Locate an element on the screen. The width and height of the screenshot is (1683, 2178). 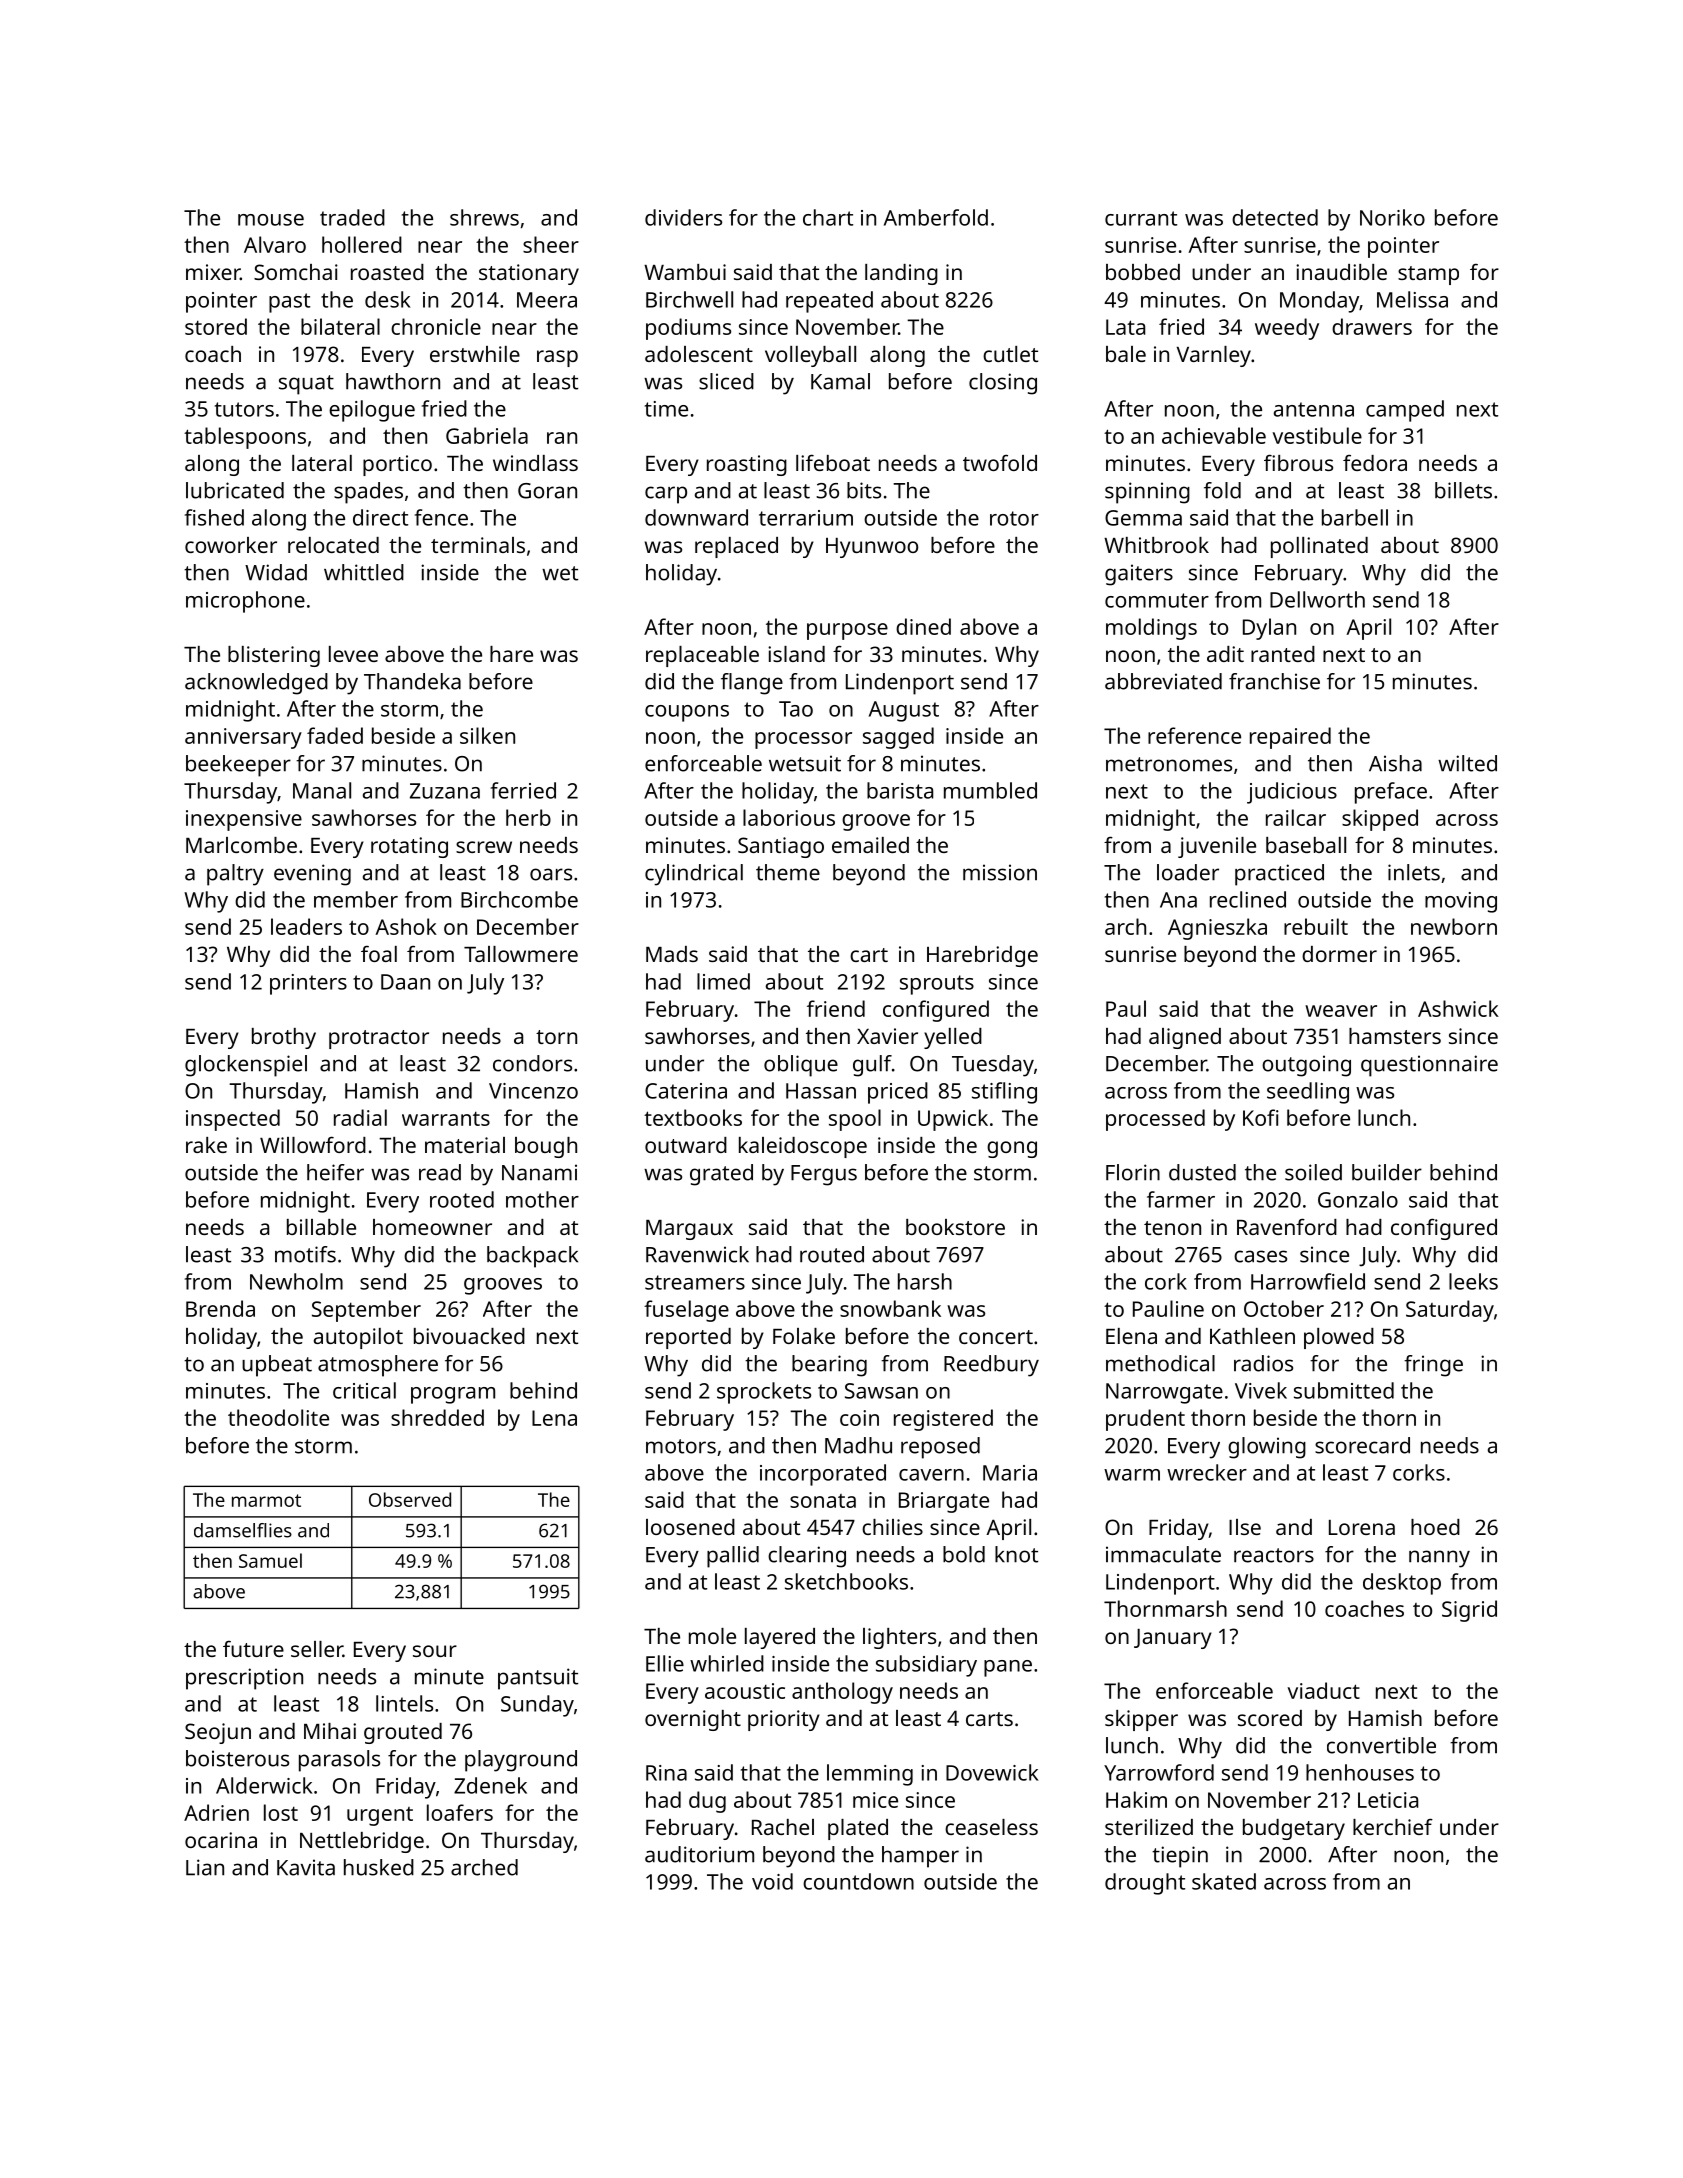
program is located at coordinates (453, 1395).
